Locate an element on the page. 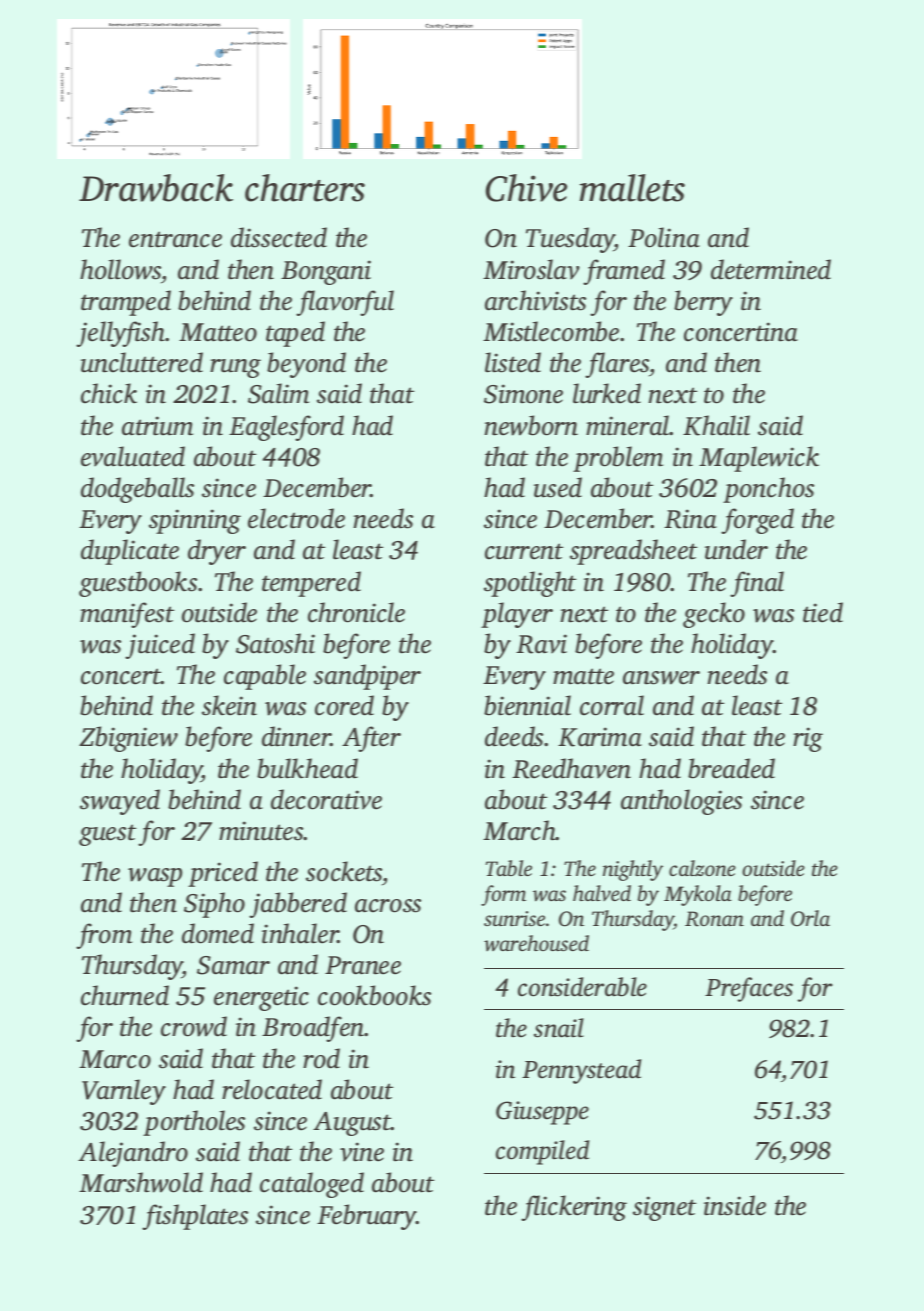  mineral is located at coordinates (628, 425).
